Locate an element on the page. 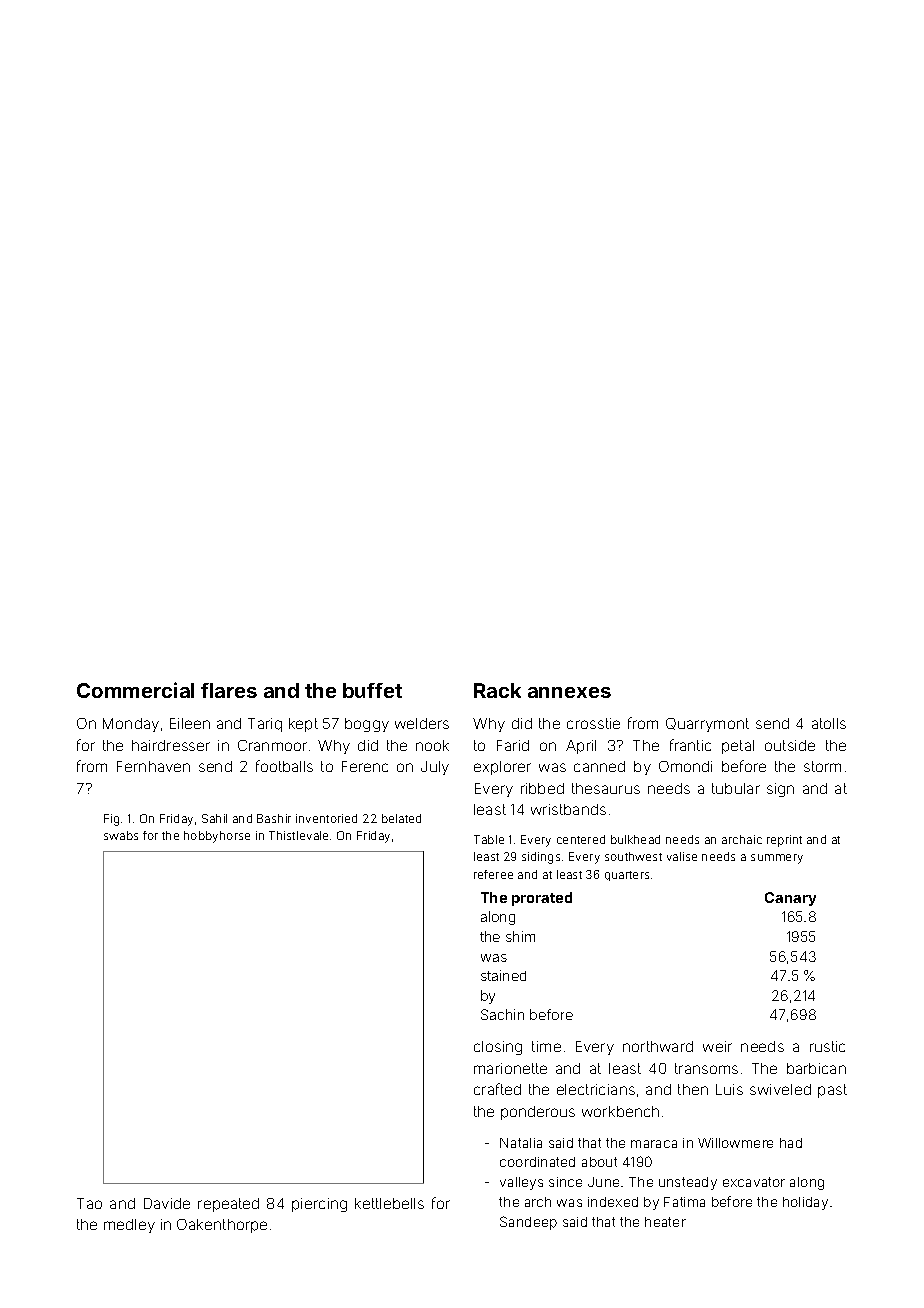  holiday is located at coordinates (805, 1203).
